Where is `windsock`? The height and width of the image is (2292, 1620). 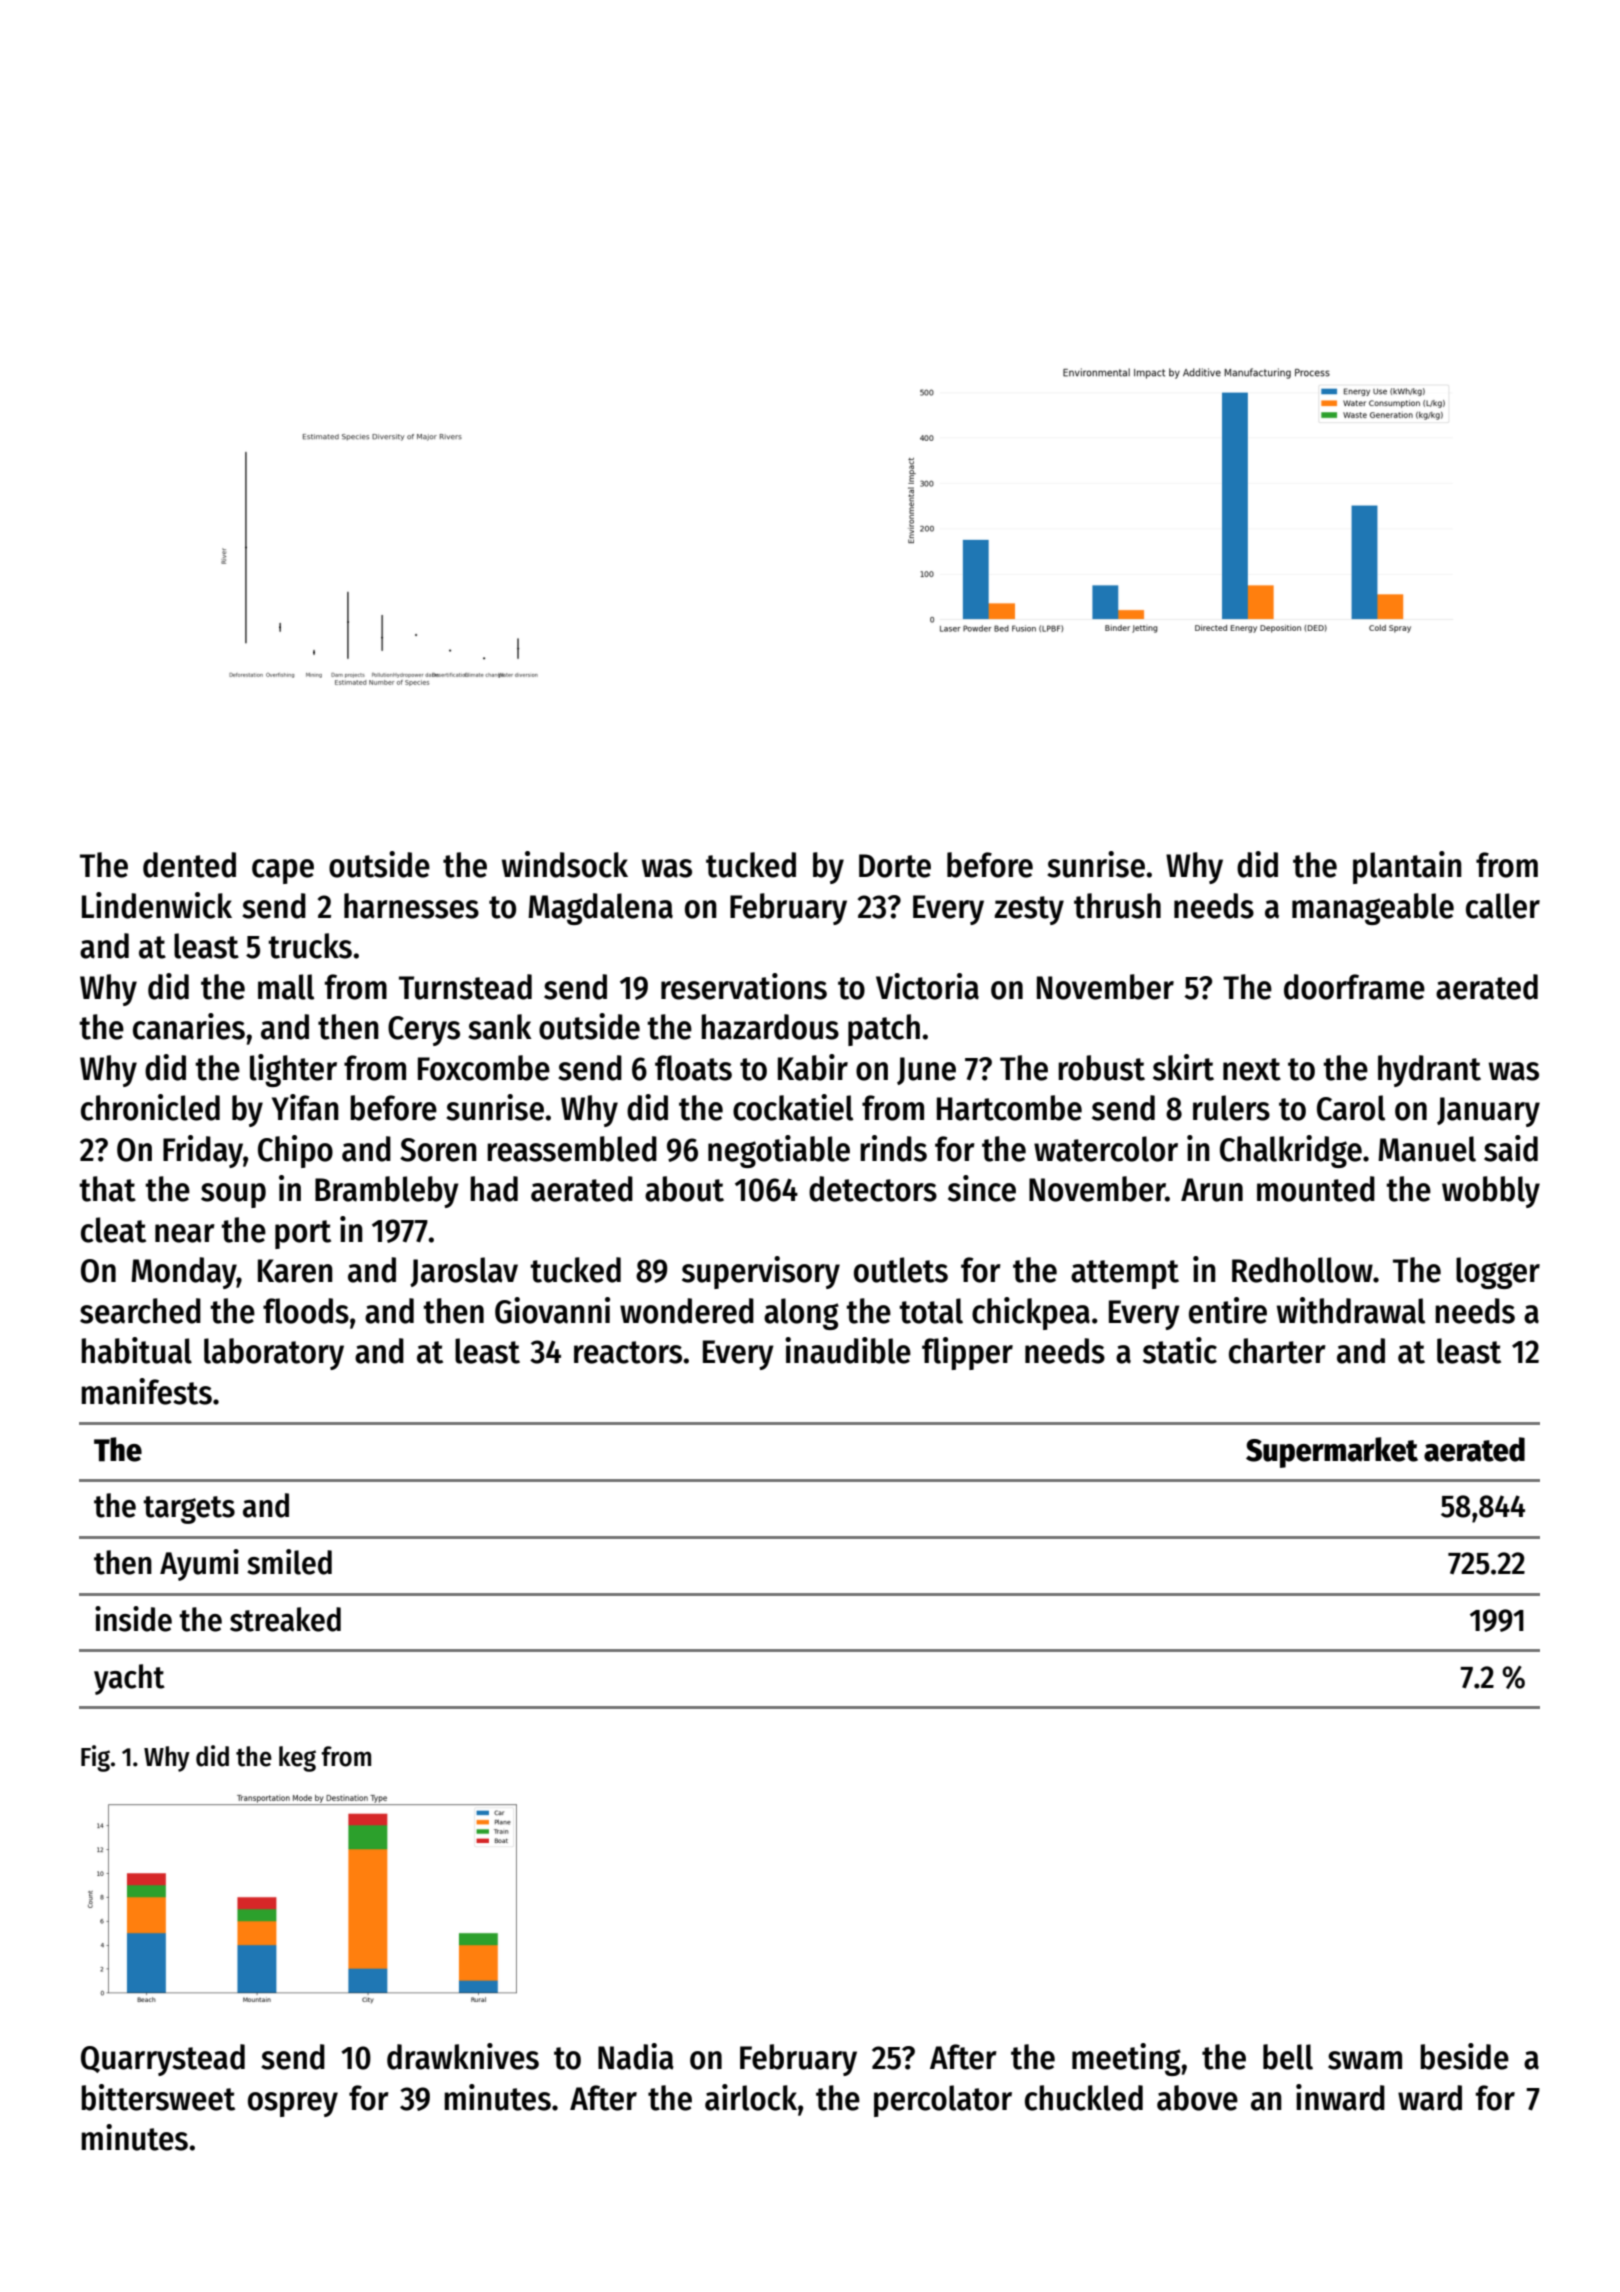 windsock is located at coordinates (565, 864).
